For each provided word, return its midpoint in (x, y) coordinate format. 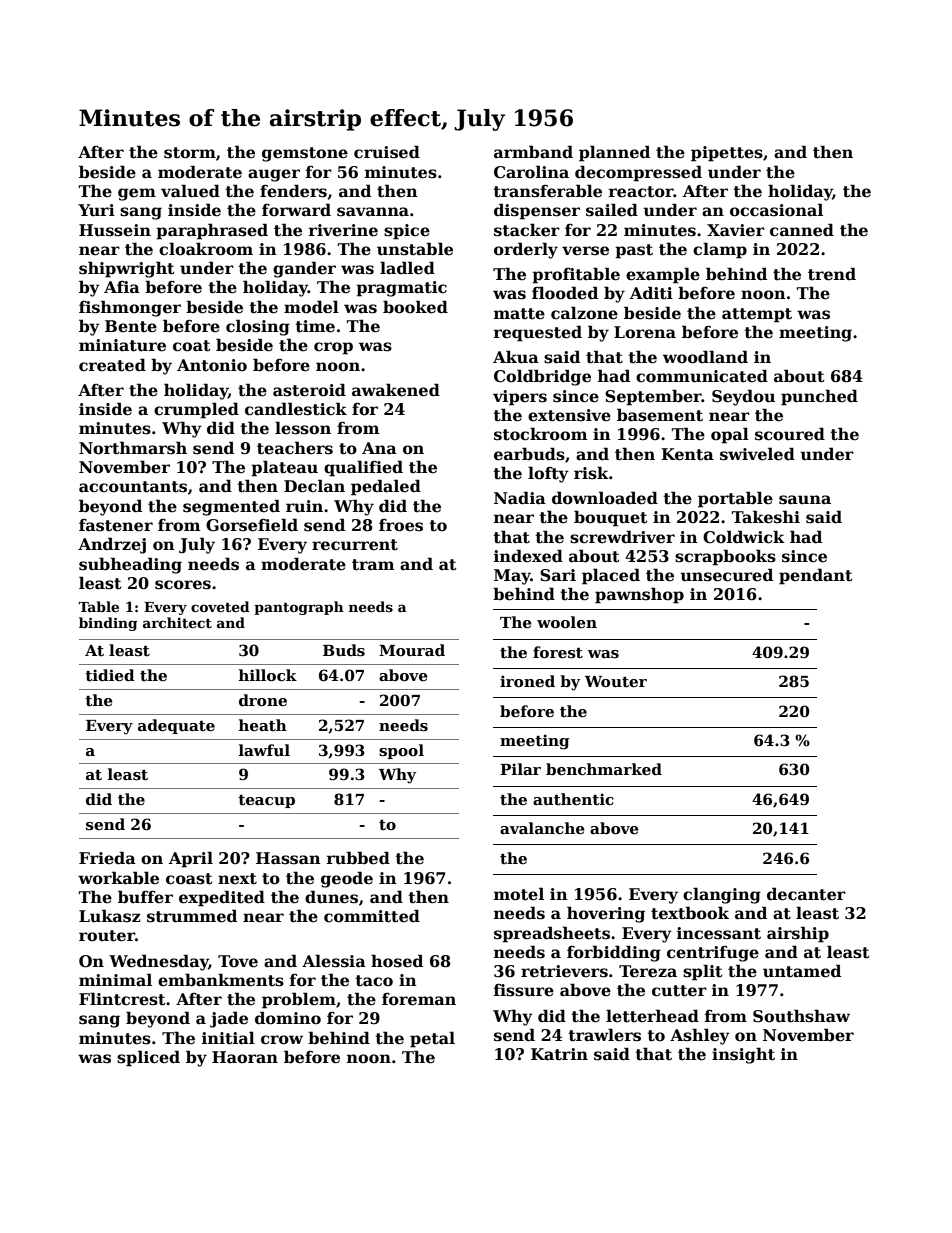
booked (415, 307)
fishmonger (130, 308)
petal (432, 1039)
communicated (702, 376)
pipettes (727, 154)
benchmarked (604, 769)
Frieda (107, 858)
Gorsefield (252, 525)
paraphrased (212, 231)
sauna (805, 500)
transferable (547, 191)
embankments (221, 980)
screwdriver (622, 537)
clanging (722, 895)
